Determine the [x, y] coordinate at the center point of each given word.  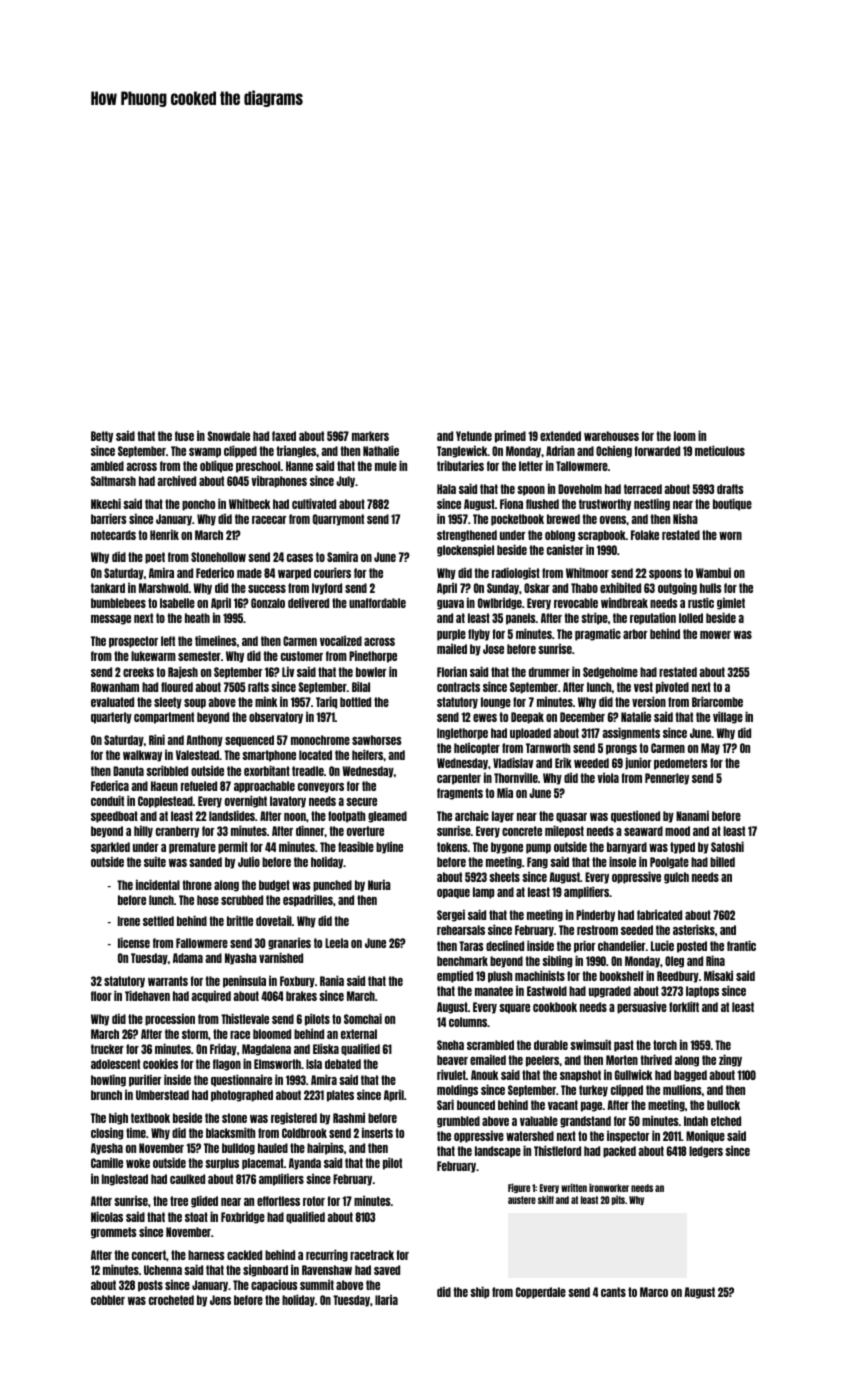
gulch [676, 878]
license [134, 942]
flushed [542, 504]
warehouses [611, 436]
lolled [691, 618]
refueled [199, 786]
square [514, 1009]
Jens [220, 1300]
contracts [458, 687]
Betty [102, 437]
